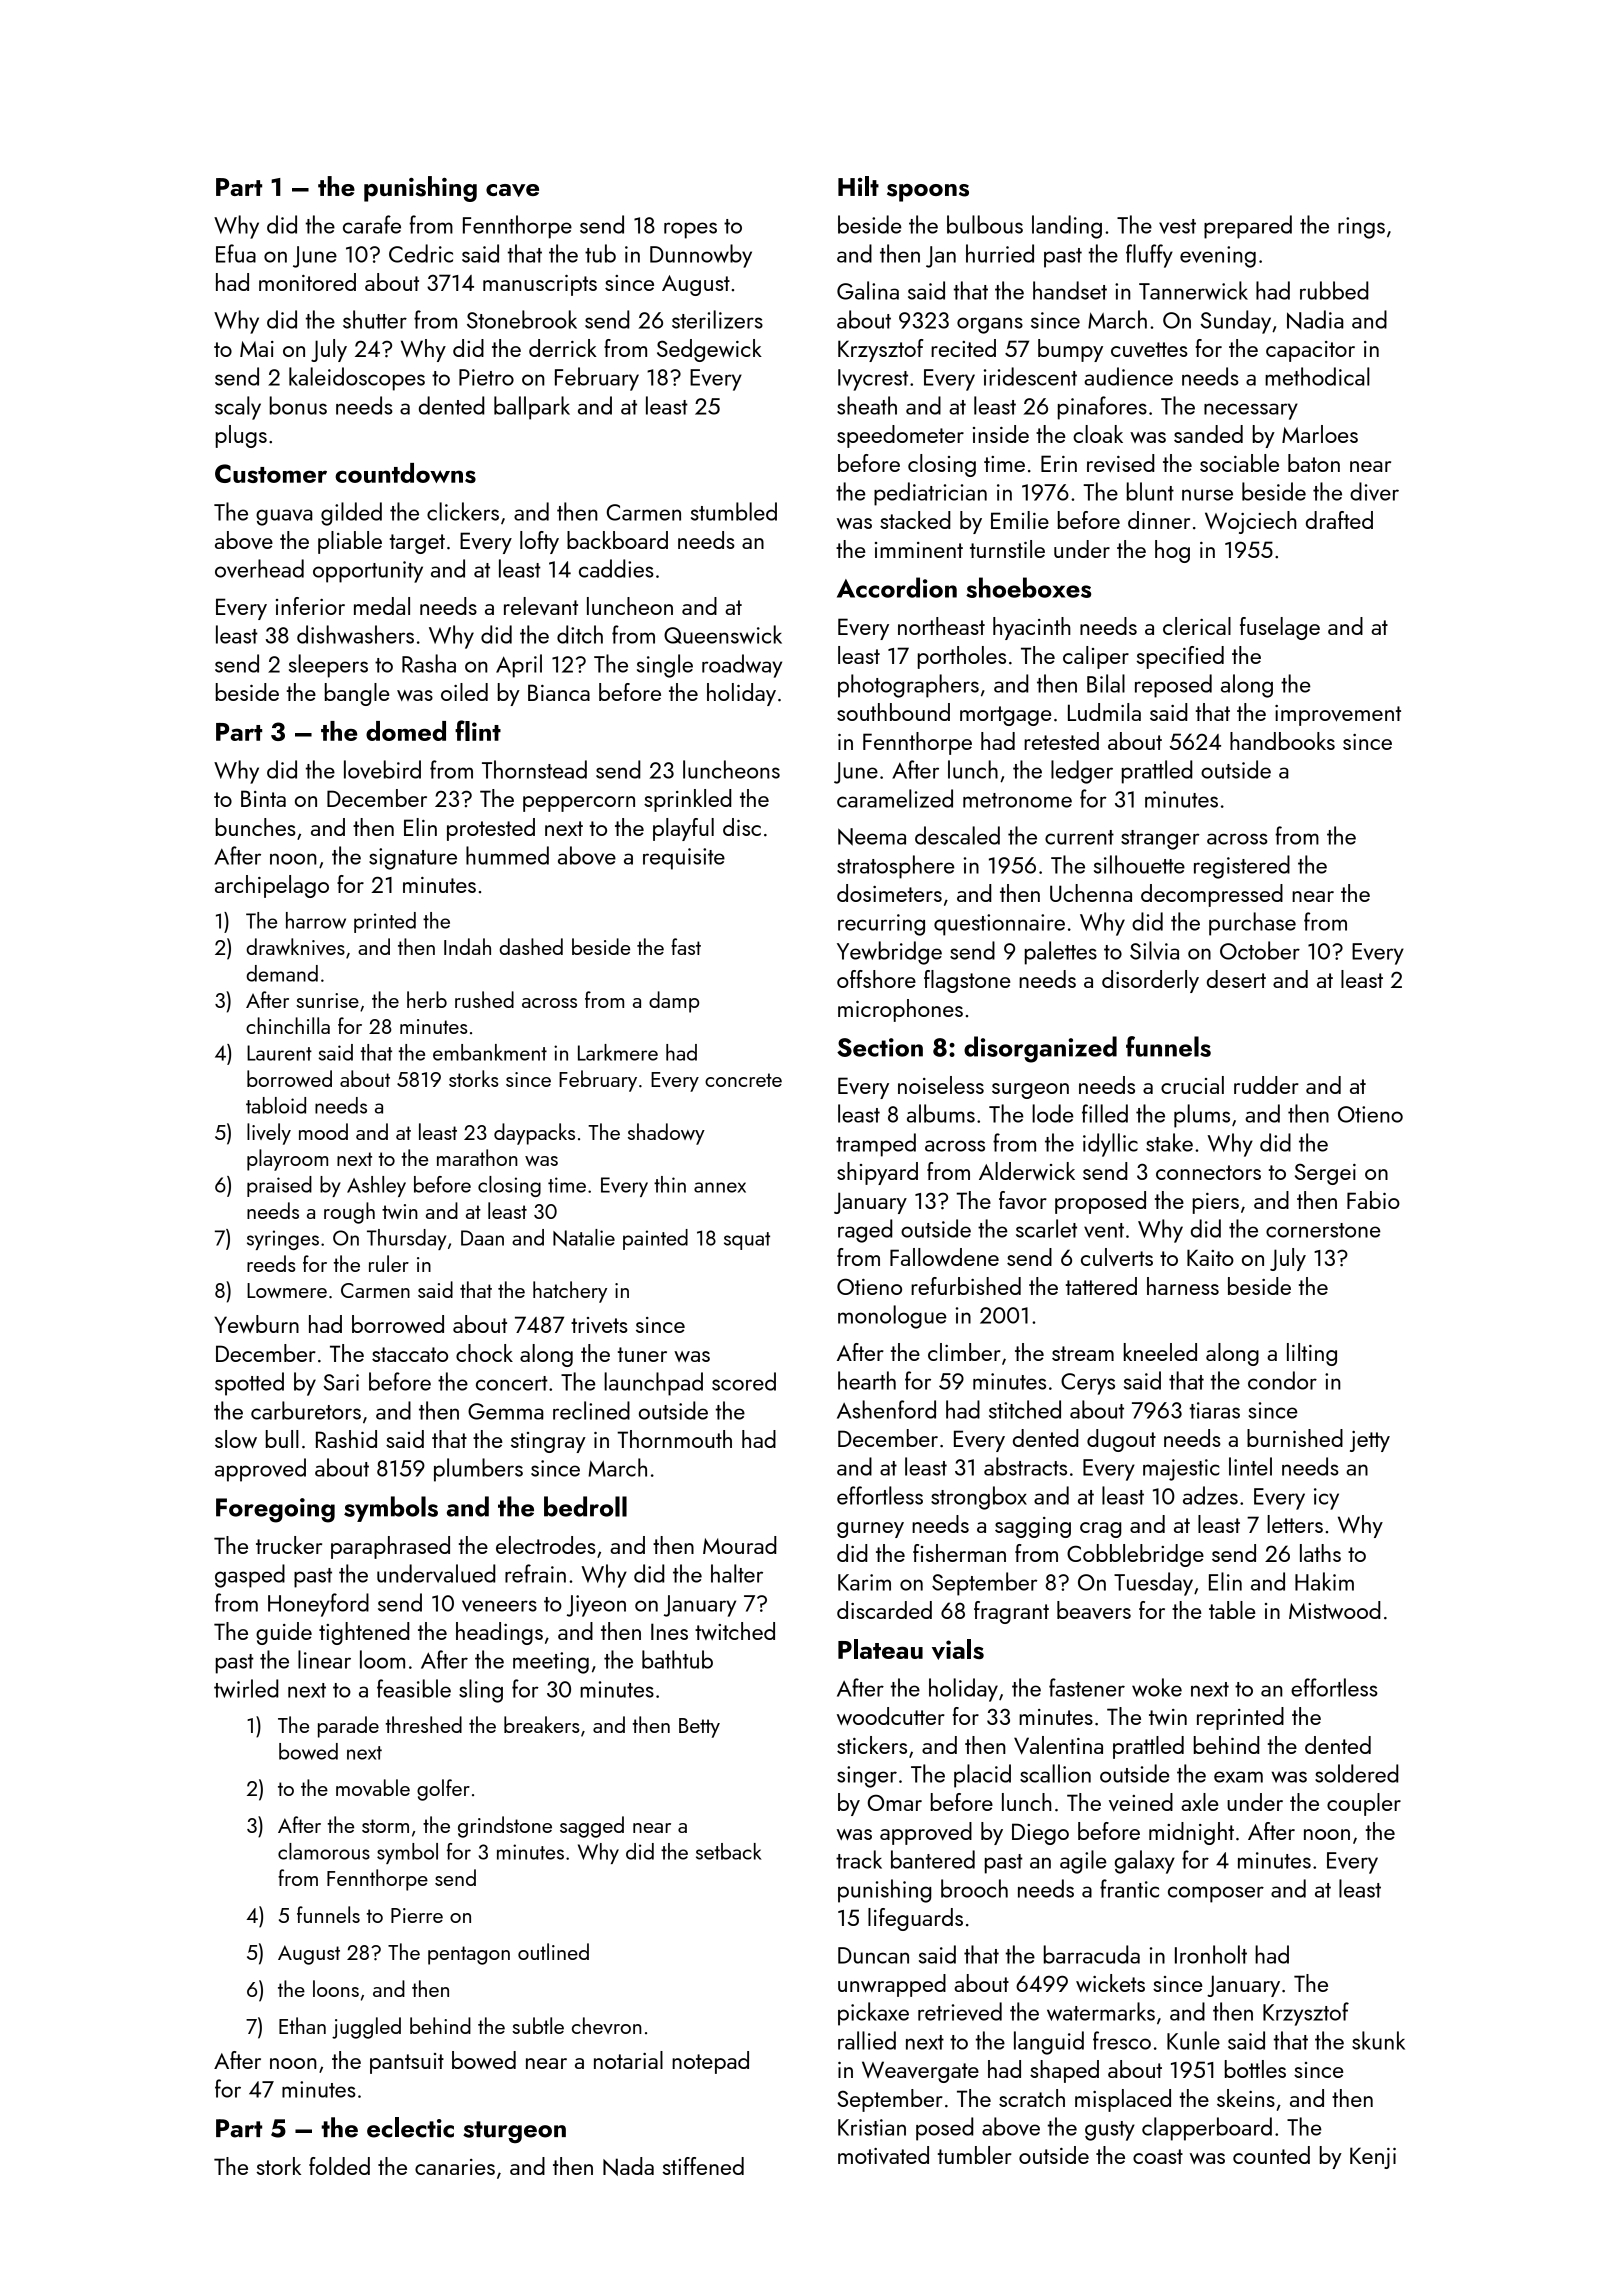 This screenshot has width=1620, height=2292. What do you see at coordinates (1248, 227) in the screenshot?
I see `prepared` at bounding box center [1248, 227].
